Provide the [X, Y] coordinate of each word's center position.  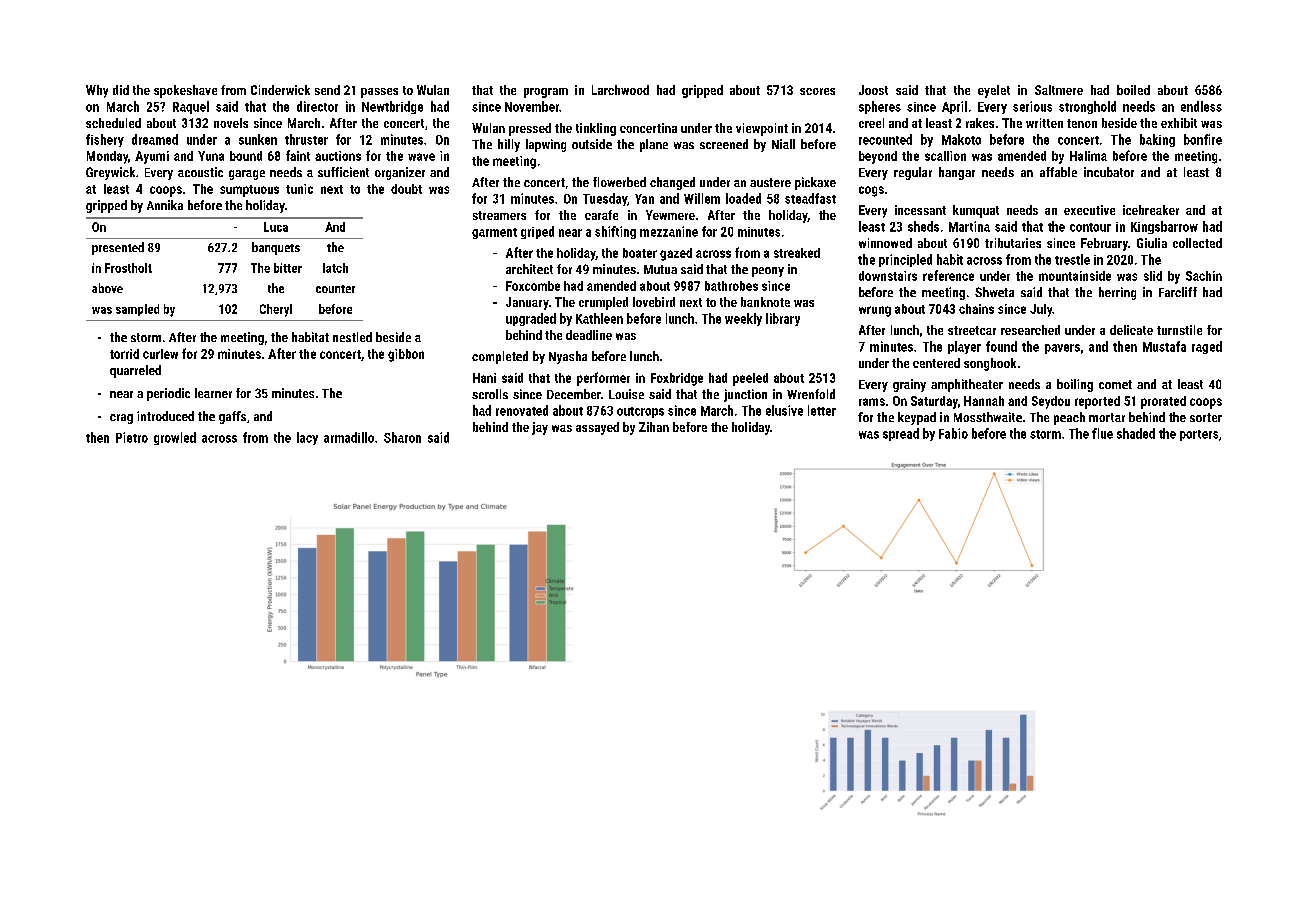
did [121, 90]
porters [1199, 435]
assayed [597, 428]
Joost [873, 90]
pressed [530, 129]
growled [175, 438]
